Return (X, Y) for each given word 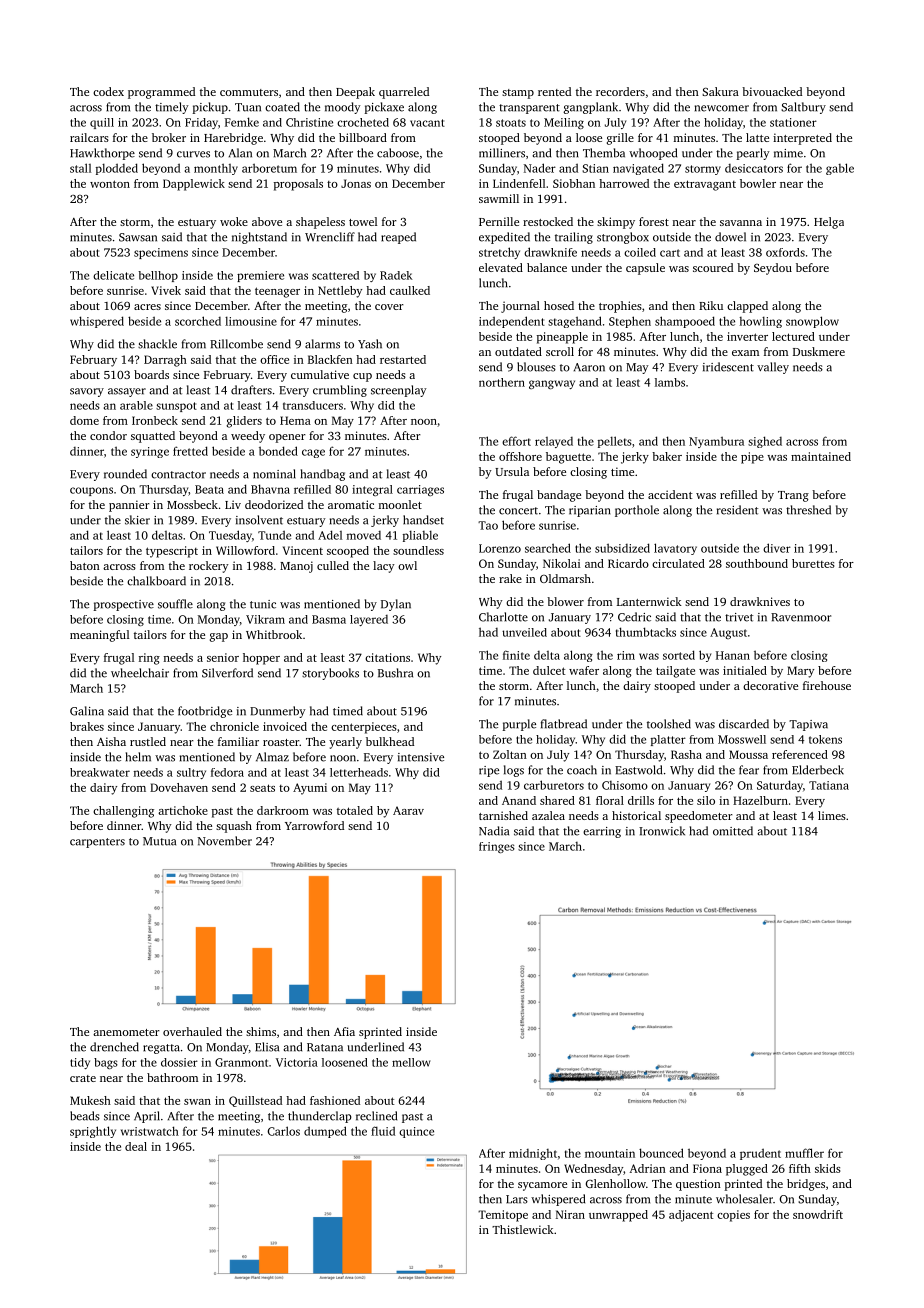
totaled (355, 810)
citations (387, 657)
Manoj (296, 567)
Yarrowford (314, 825)
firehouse (827, 685)
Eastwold (638, 770)
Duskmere (819, 351)
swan (197, 1102)
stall (80, 168)
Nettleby (340, 292)
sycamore (542, 1186)
